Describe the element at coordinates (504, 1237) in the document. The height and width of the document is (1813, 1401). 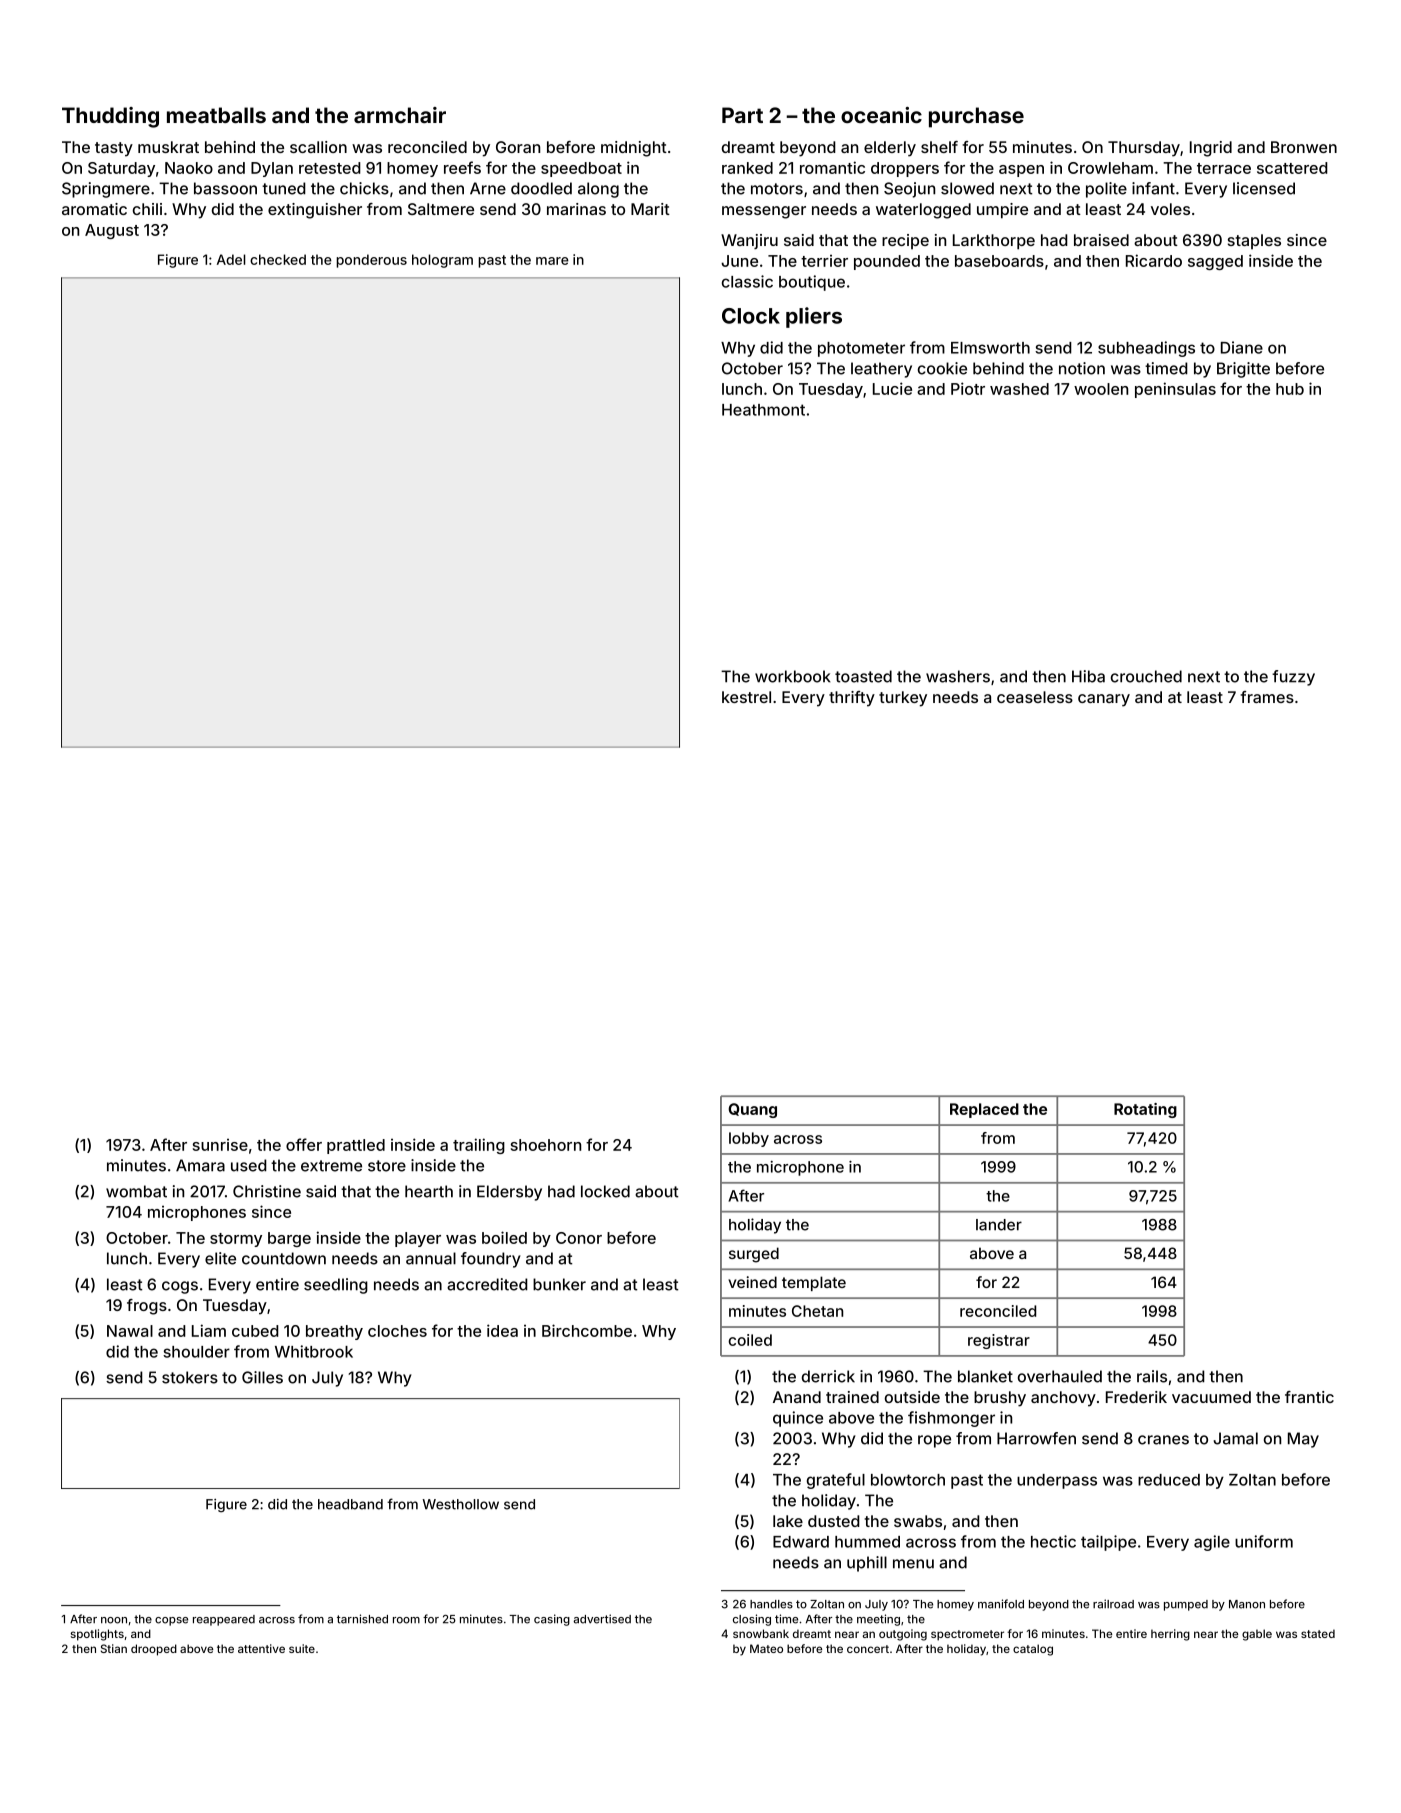
I see `boiled` at that location.
